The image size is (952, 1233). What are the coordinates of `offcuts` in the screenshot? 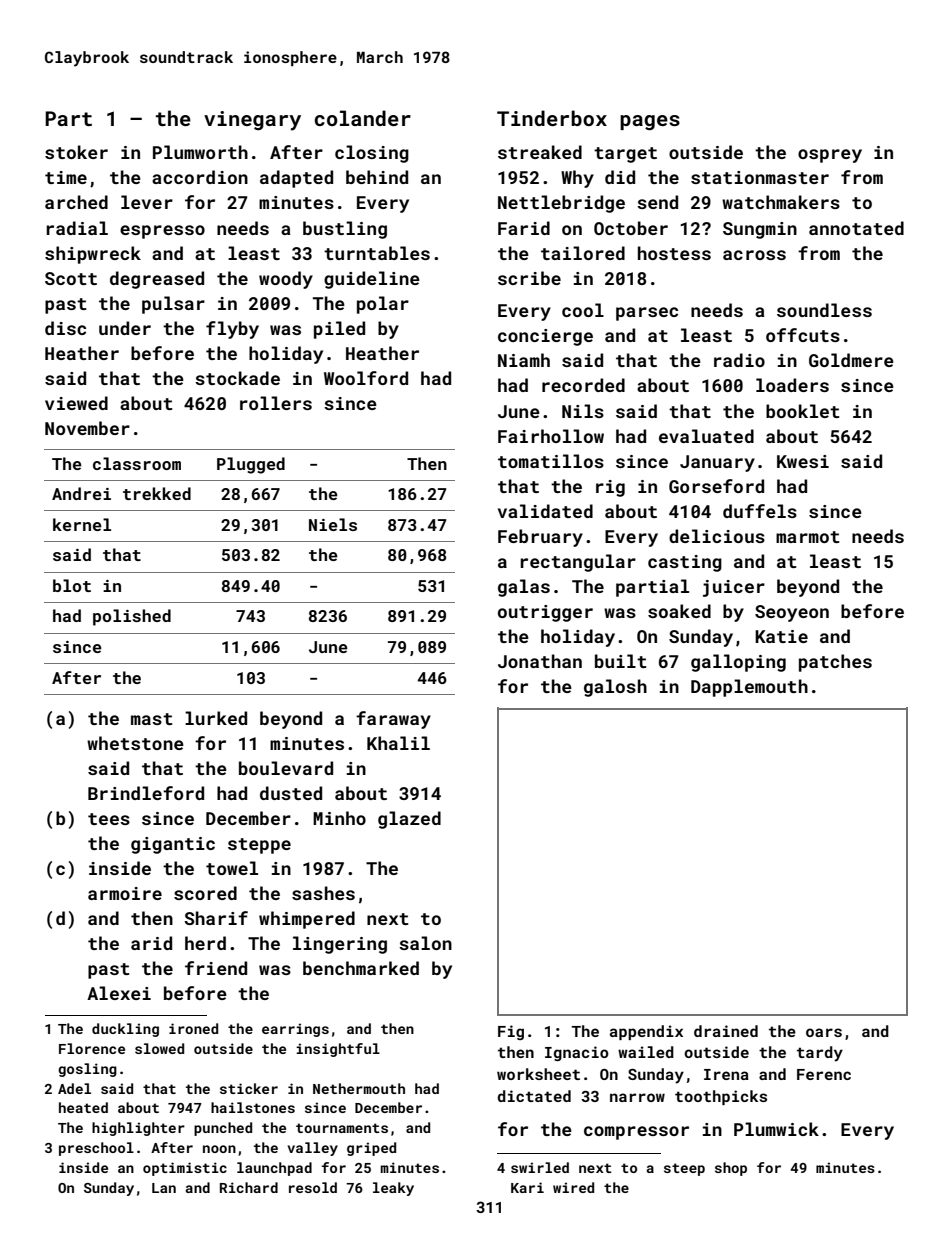 It's located at (803, 335).
